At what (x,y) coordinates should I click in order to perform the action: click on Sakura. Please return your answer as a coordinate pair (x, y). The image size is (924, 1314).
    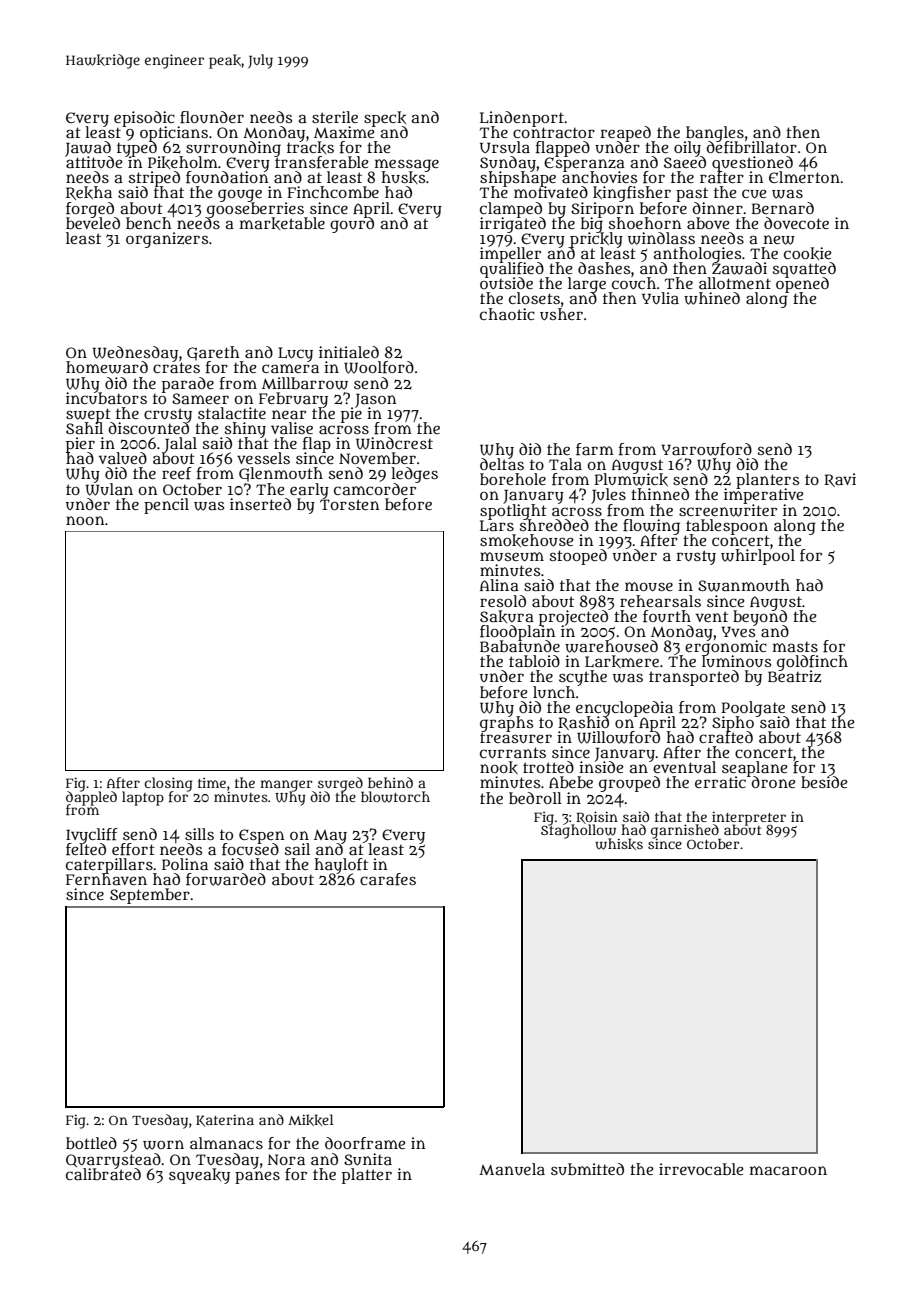
    Looking at the image, I should click on (507, 616).
